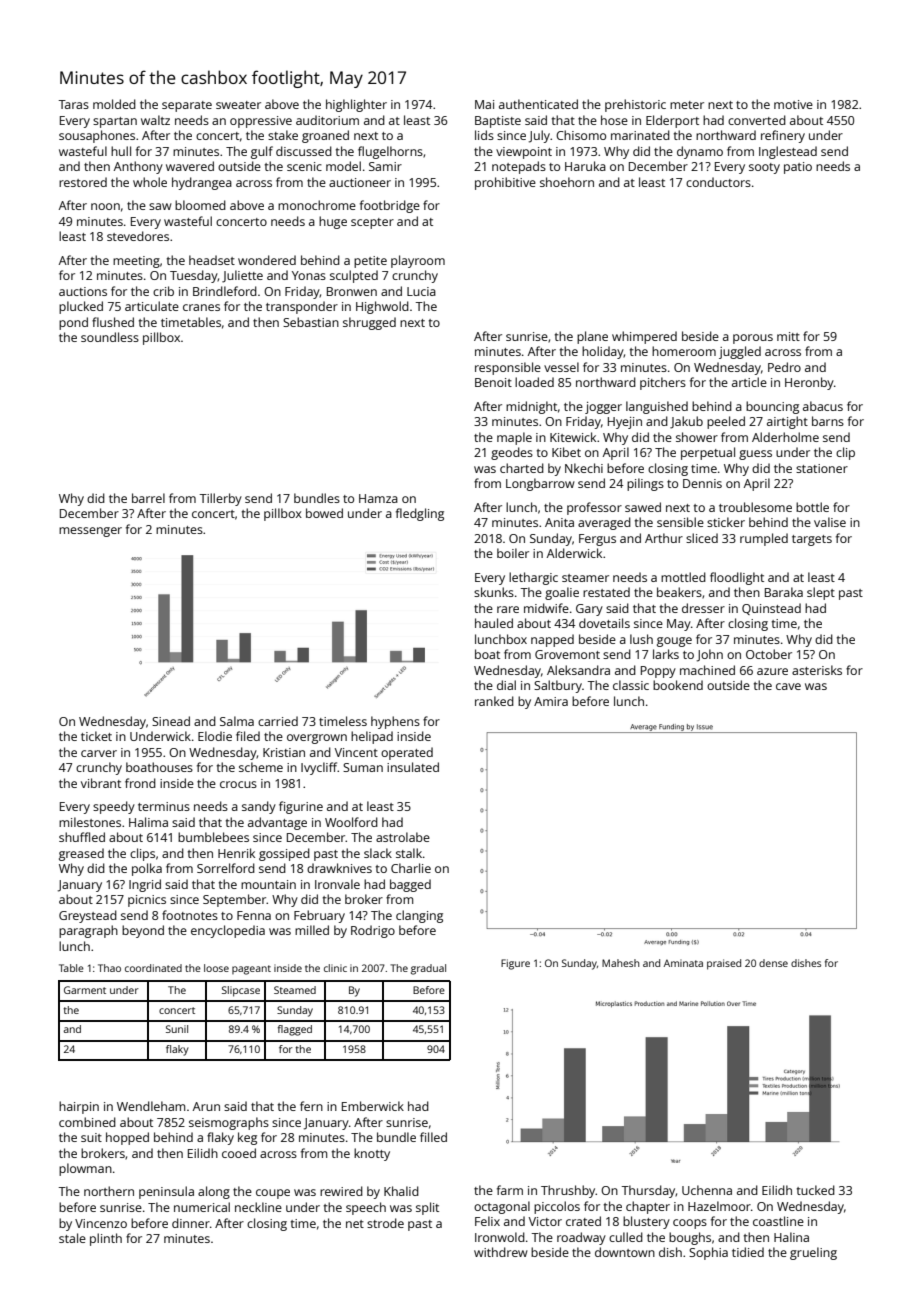 The height and width of the screenshot is (1308, 924). I want to click on insulated, so click(413, 767).
